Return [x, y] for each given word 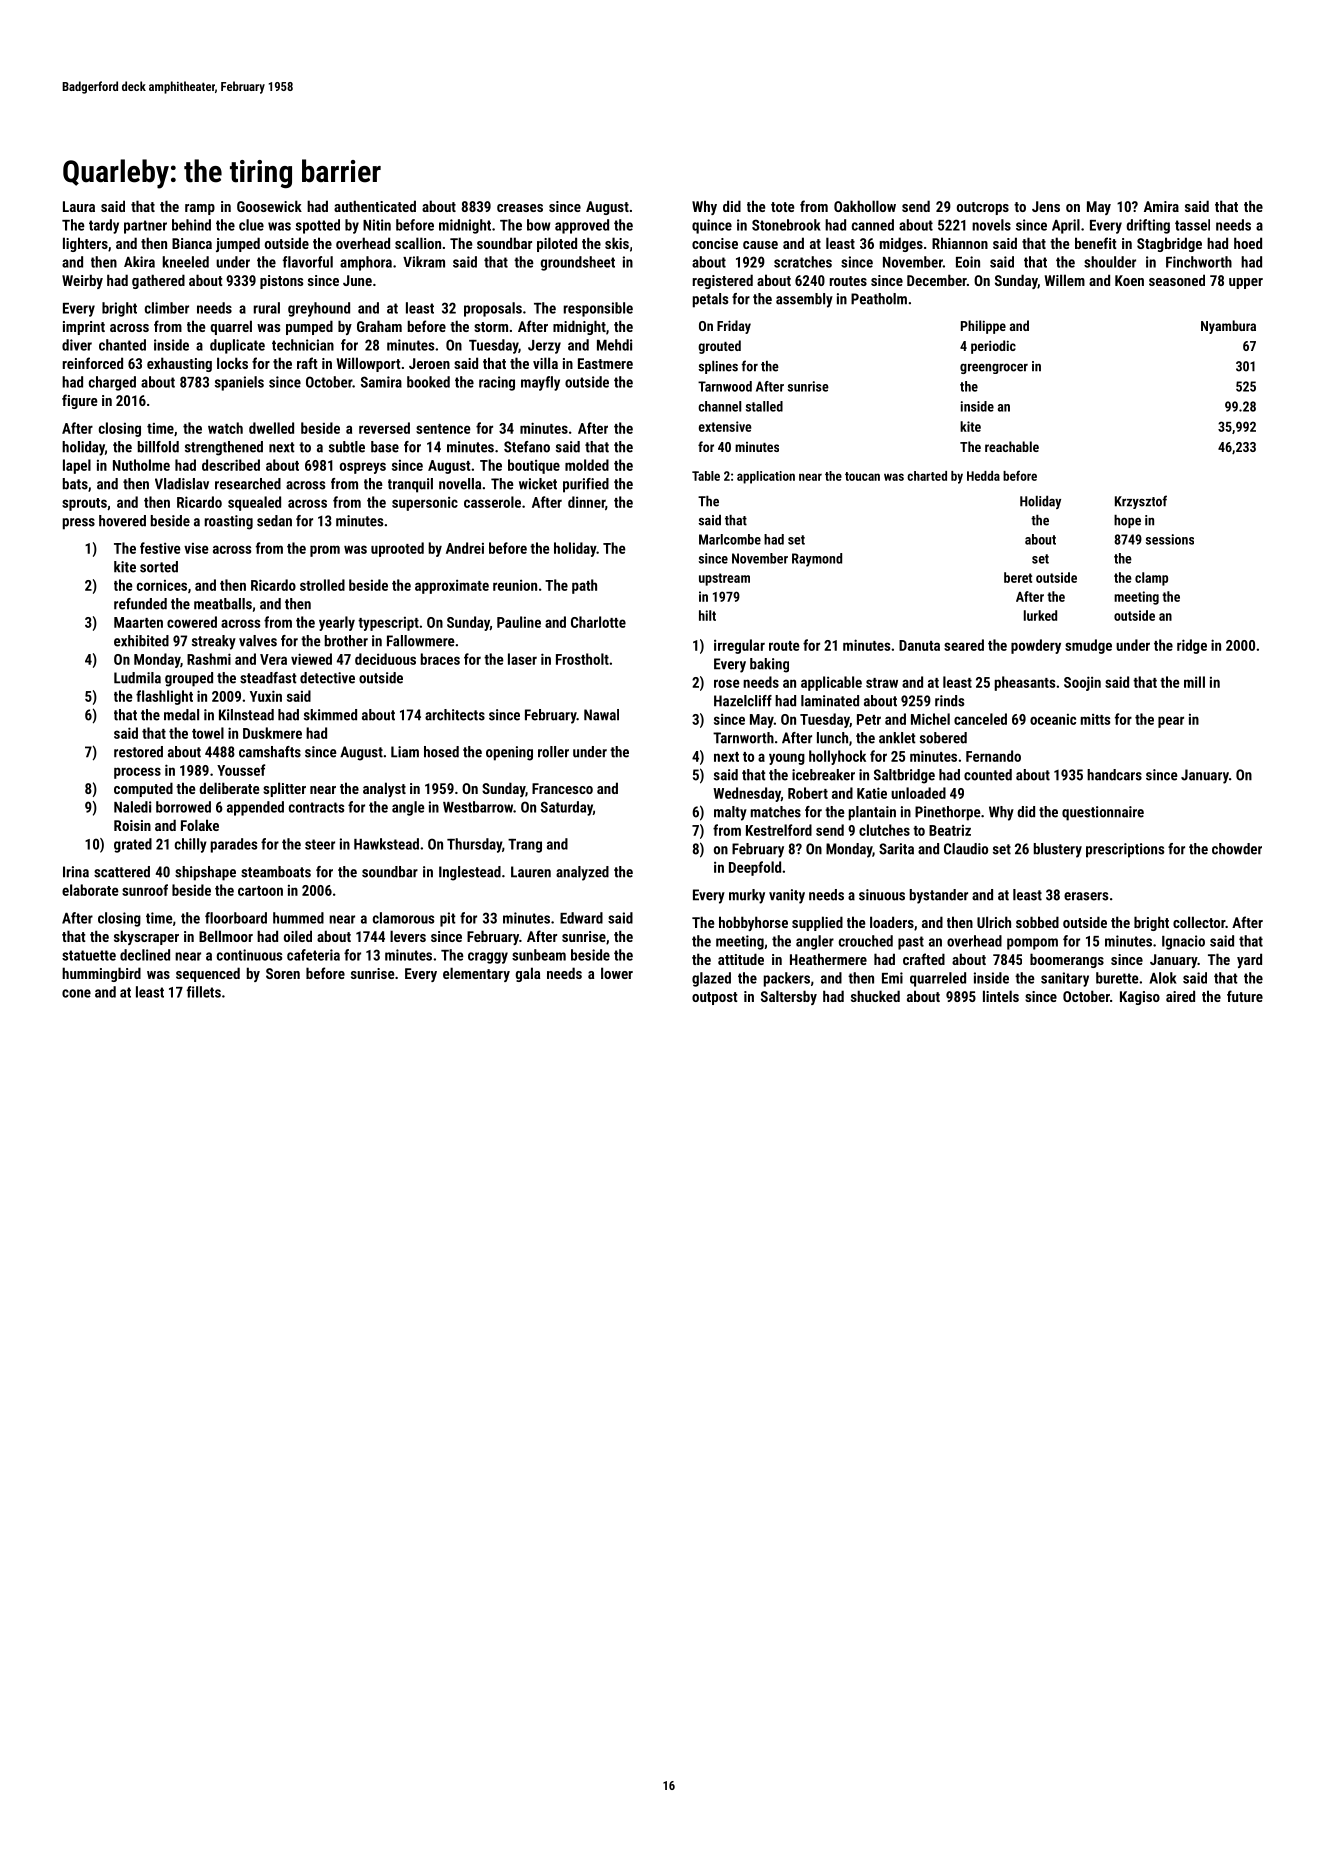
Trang [525, 845]
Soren [283, 973]
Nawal [601, 715]
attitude [741, 959]
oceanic [1053, 719]
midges [901, 244]
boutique [534, 466]
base [385, 447]
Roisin [132, 825]
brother [346, 641]
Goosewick [269, 206]
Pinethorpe [948, 813]
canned [873, 225]
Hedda [983, 476]
